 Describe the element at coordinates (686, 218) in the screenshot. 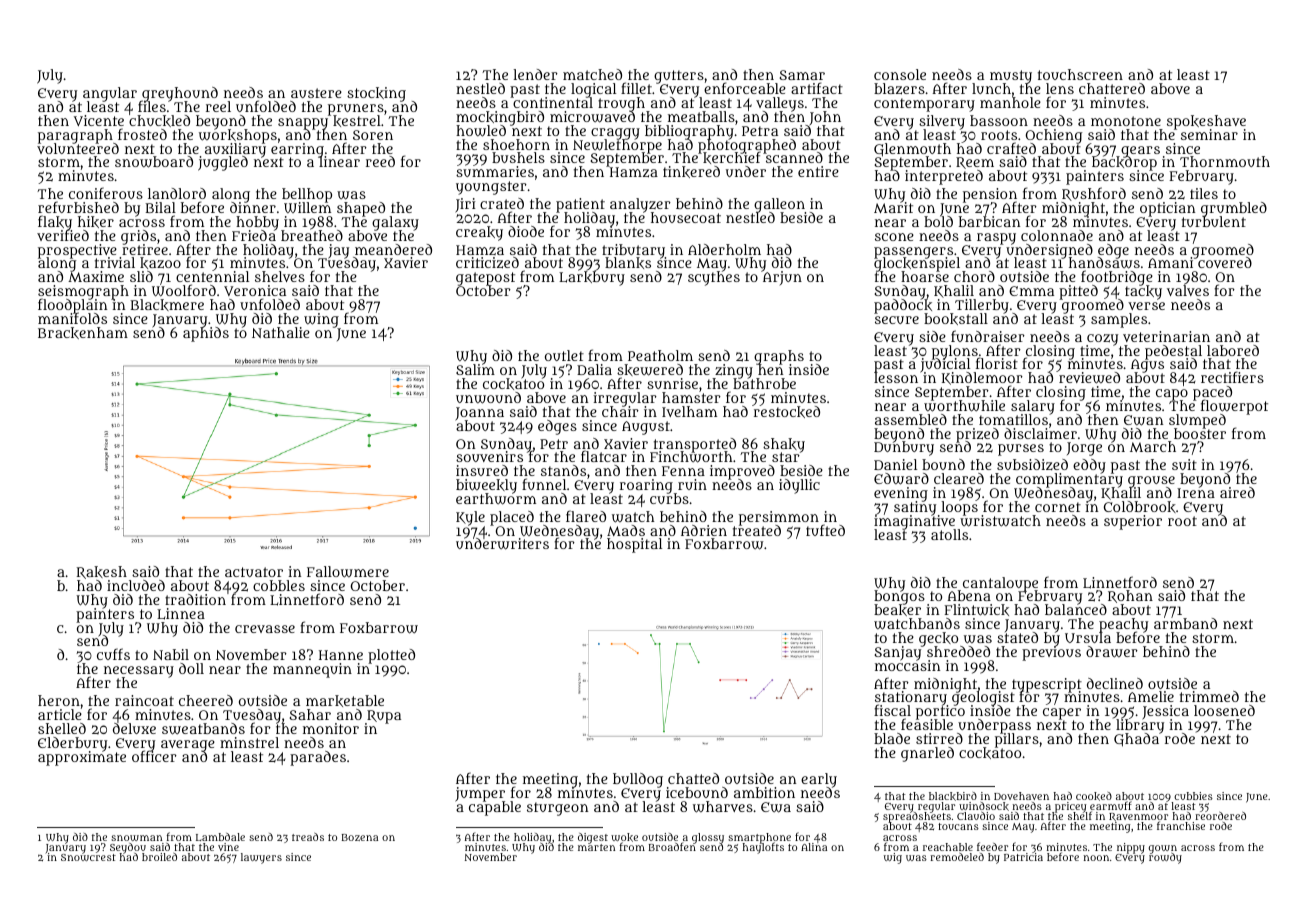

I see `housecoat` at that location.
